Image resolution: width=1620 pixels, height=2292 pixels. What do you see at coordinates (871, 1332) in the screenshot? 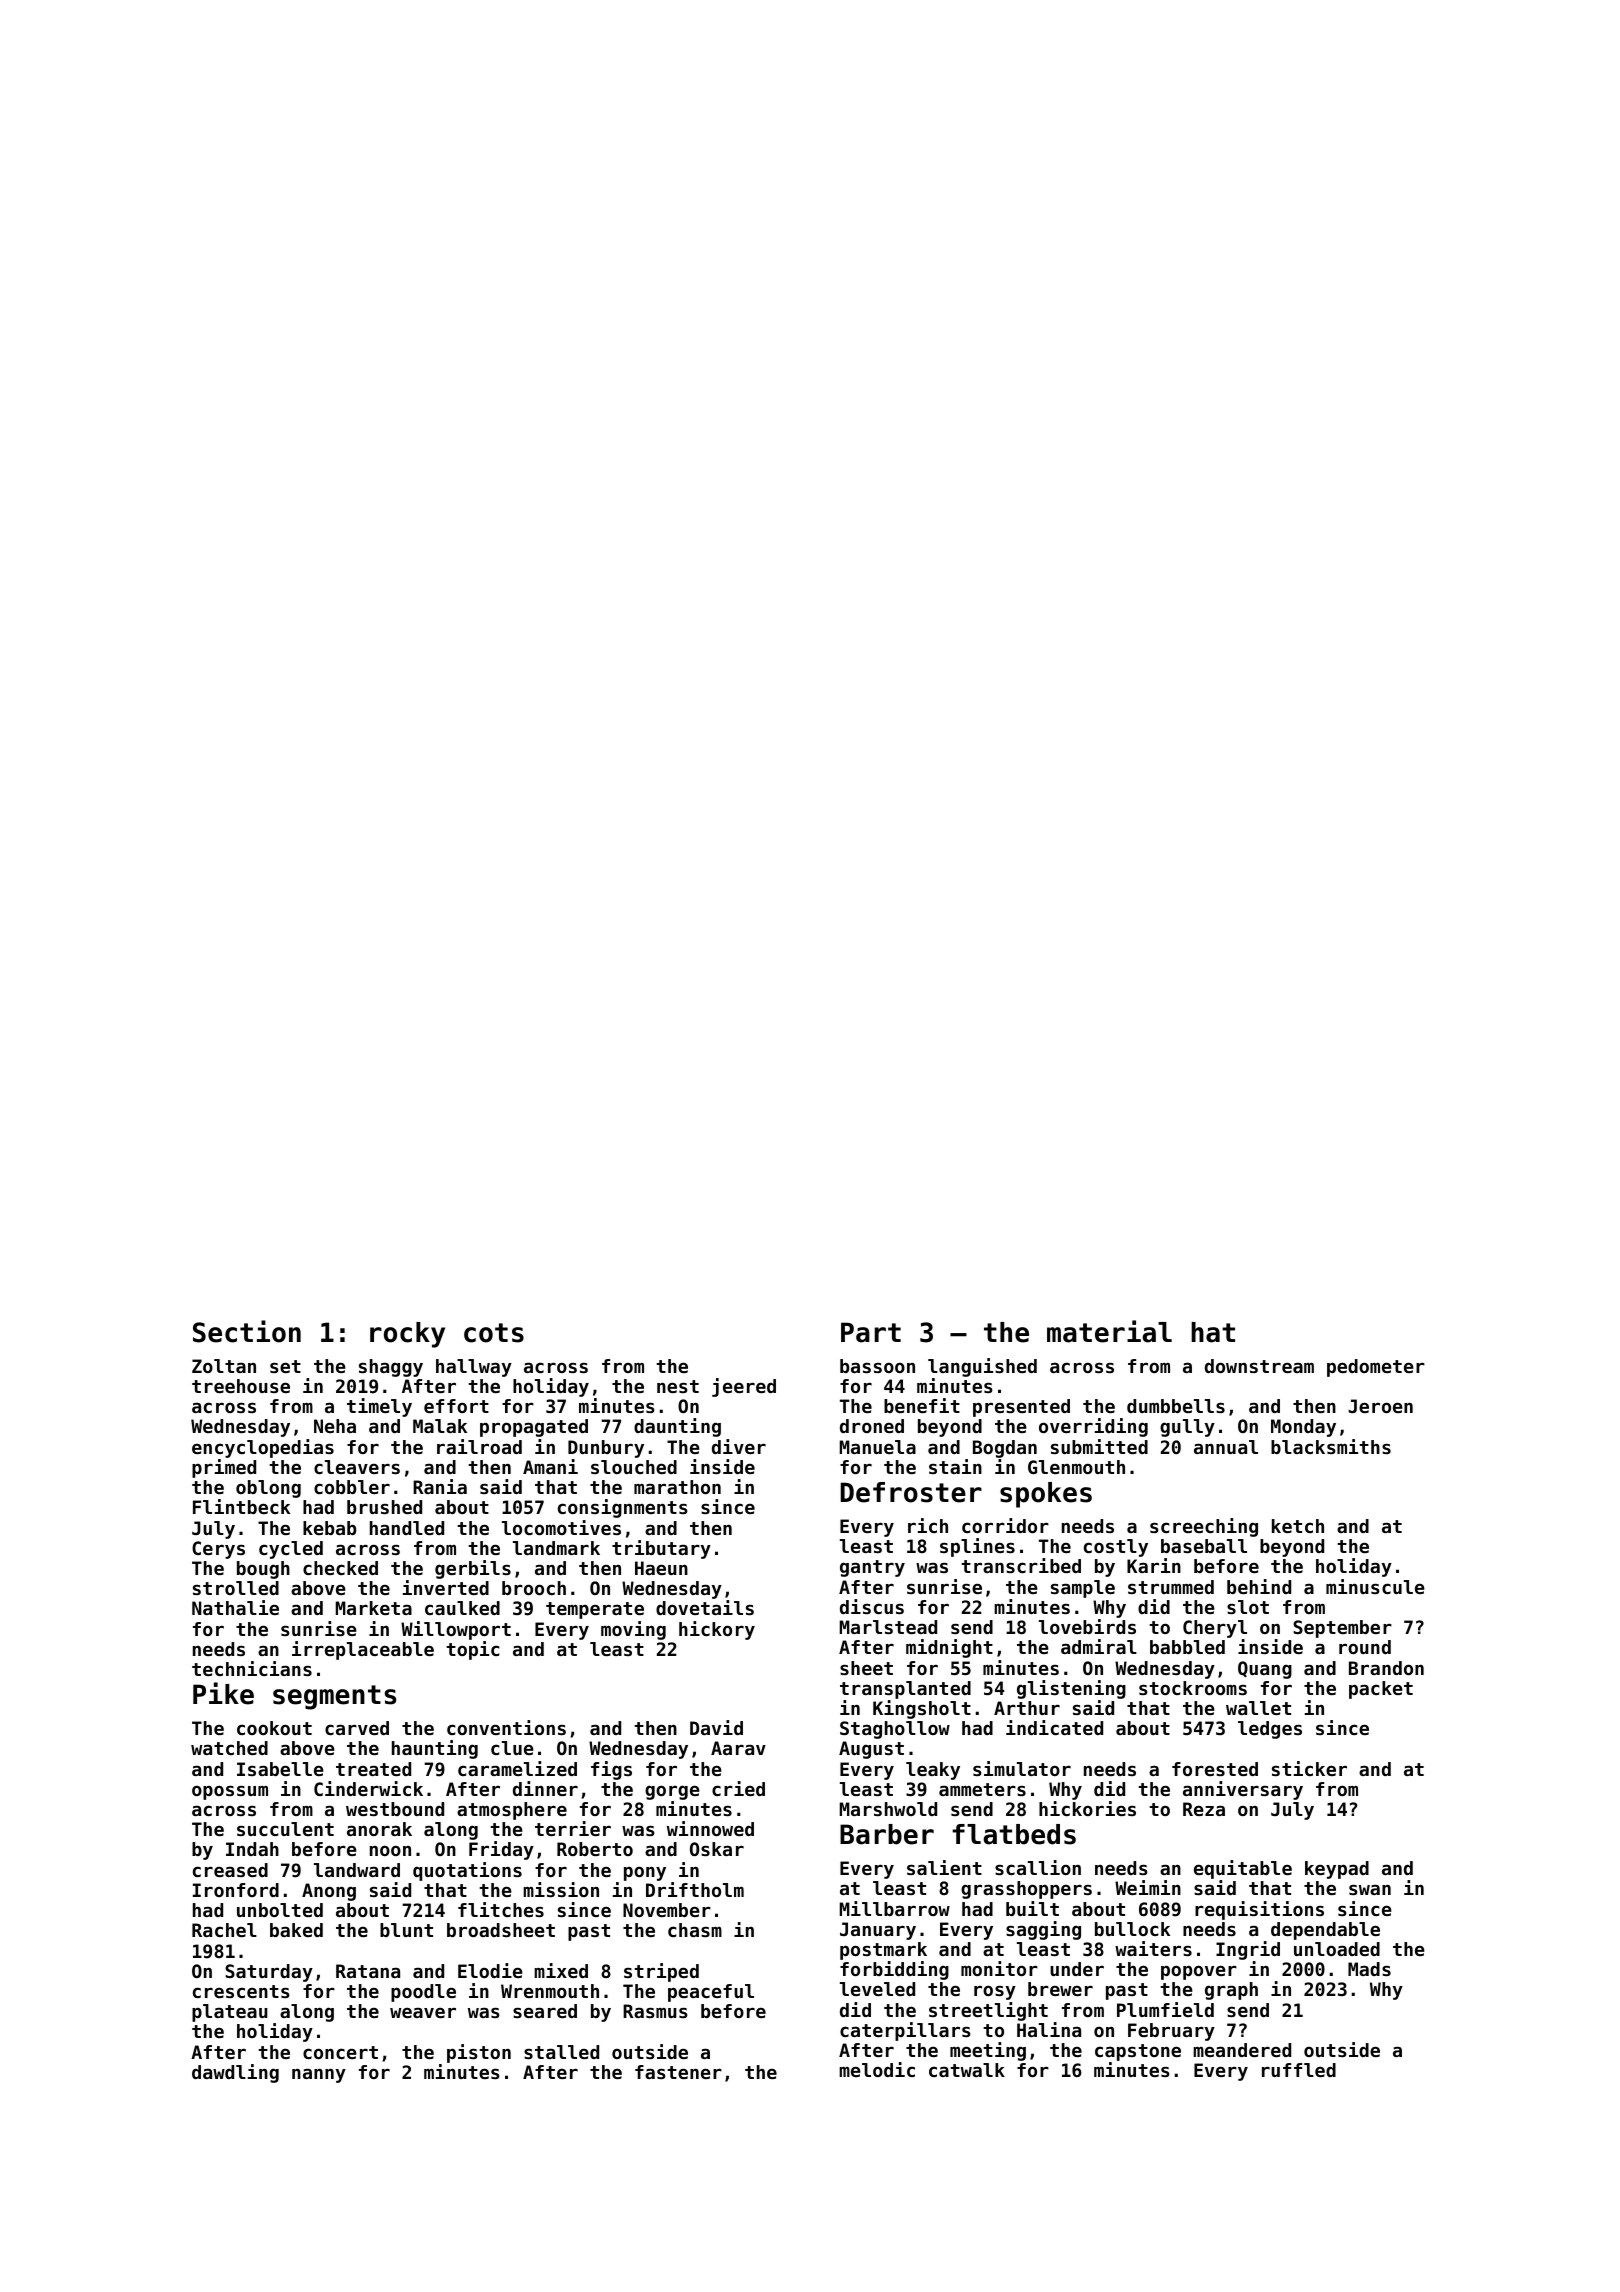
I see `Part` at bounding box center [871, 1332].
